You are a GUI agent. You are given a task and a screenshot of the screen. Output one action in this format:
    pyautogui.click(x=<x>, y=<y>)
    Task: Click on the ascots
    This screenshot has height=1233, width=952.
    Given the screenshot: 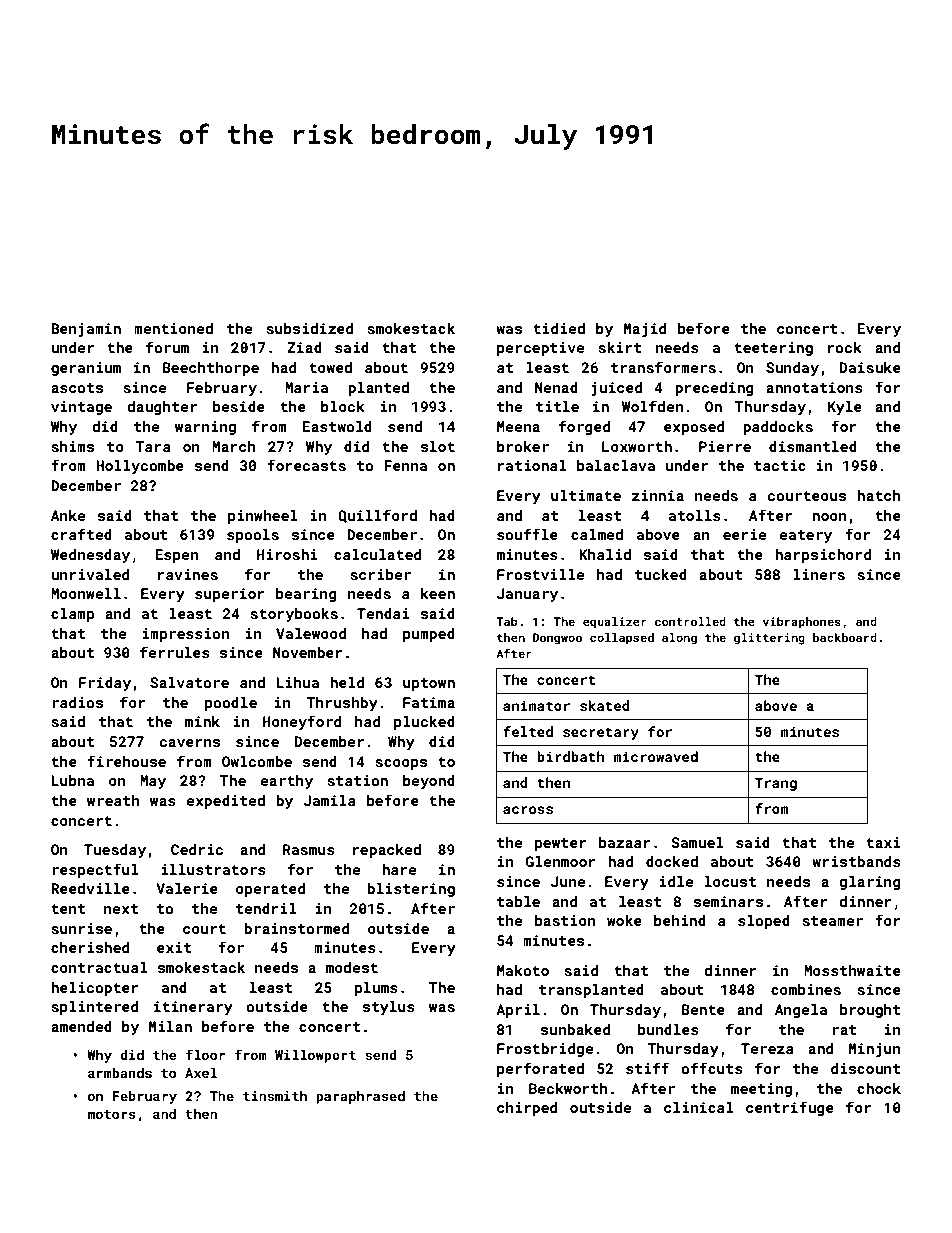 What is the action you would take?
    pyautogui.click(x=77, y=388)
